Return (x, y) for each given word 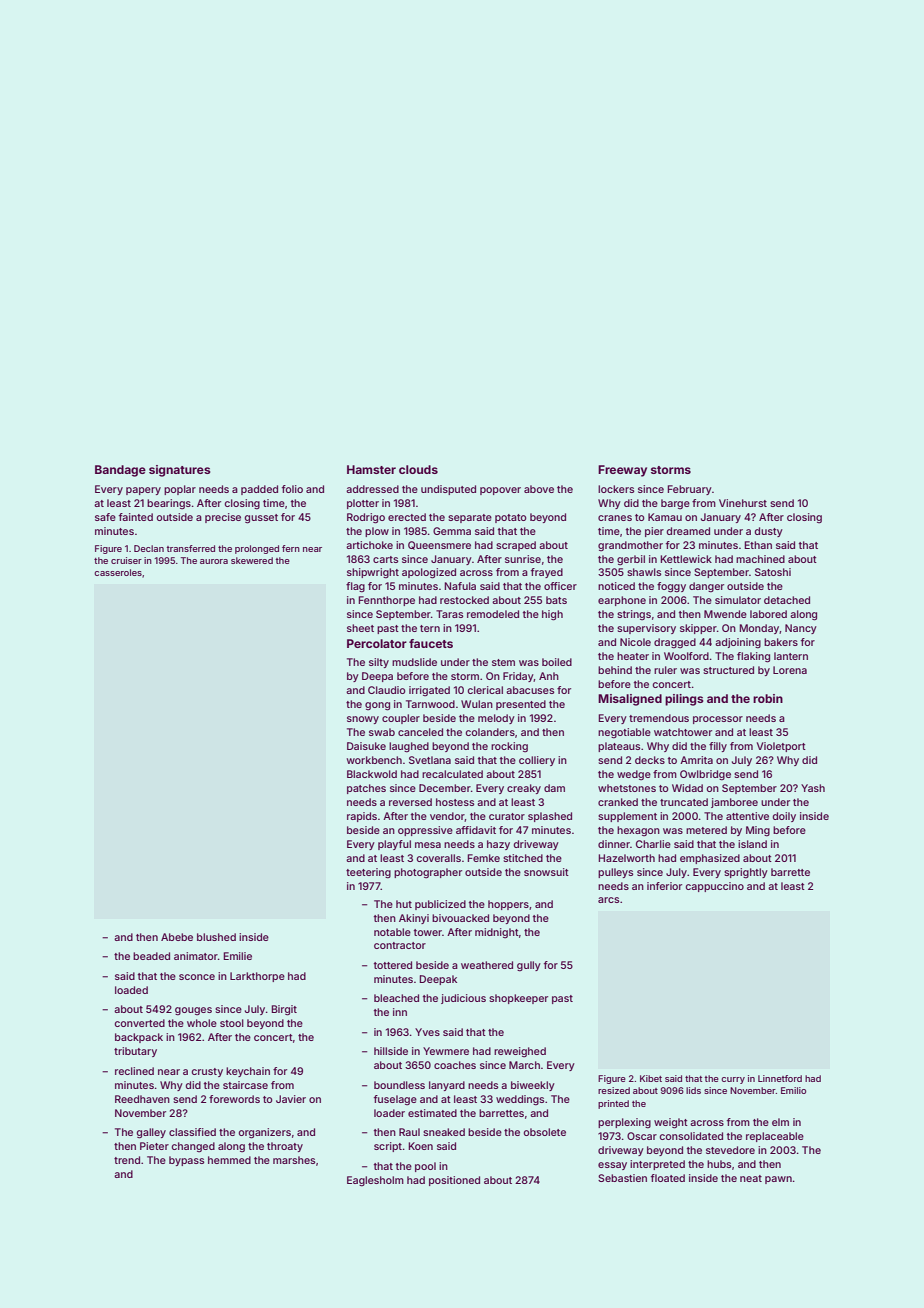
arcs (608, 900)
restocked (464, 600)
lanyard (447, 1086)
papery (143, 491)
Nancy (801, 629)
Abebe (177, 937)
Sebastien (622, 1178)
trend (127, 1160)
